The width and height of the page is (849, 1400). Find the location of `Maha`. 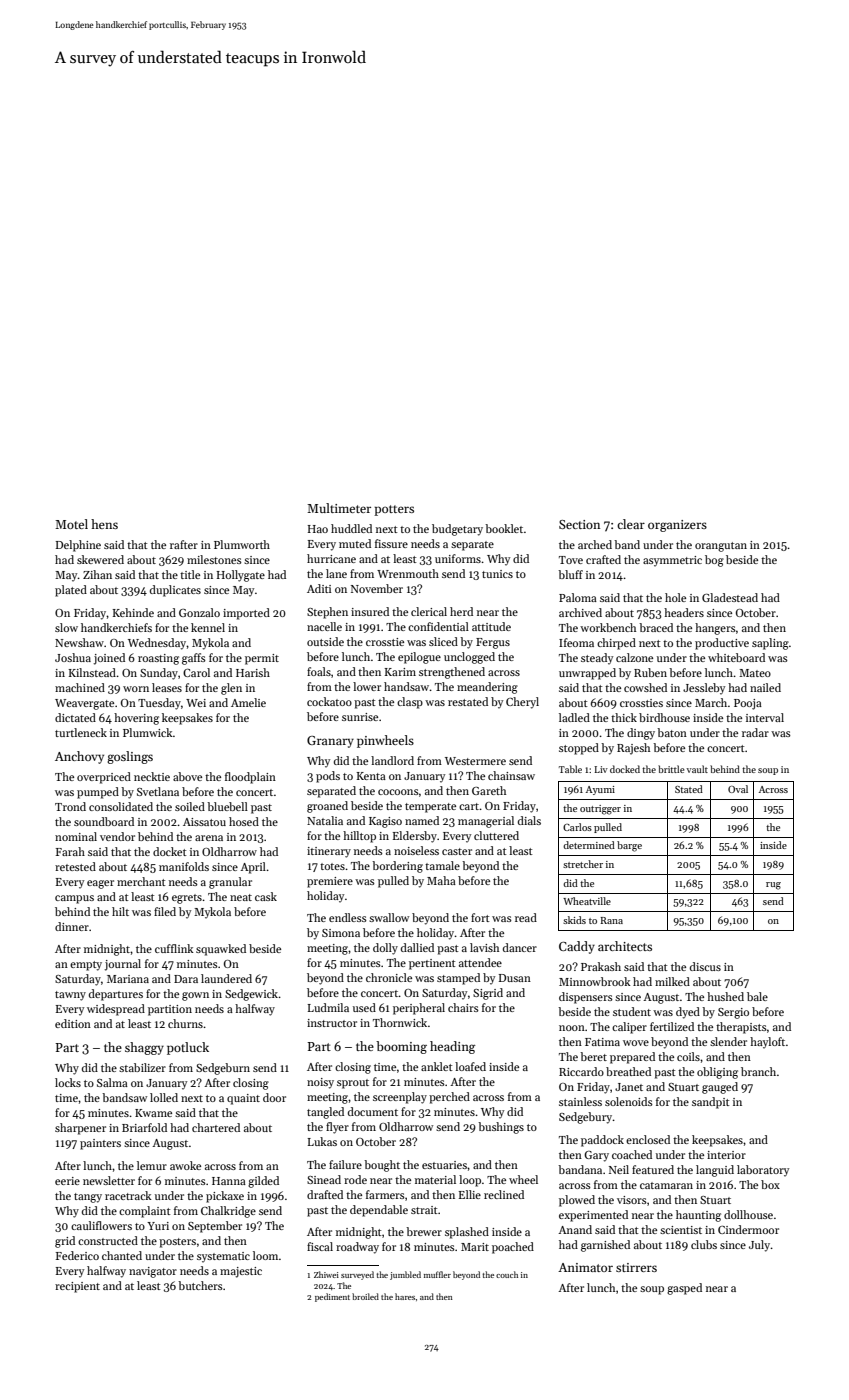

Maha is located at coordinates (441, 880).
